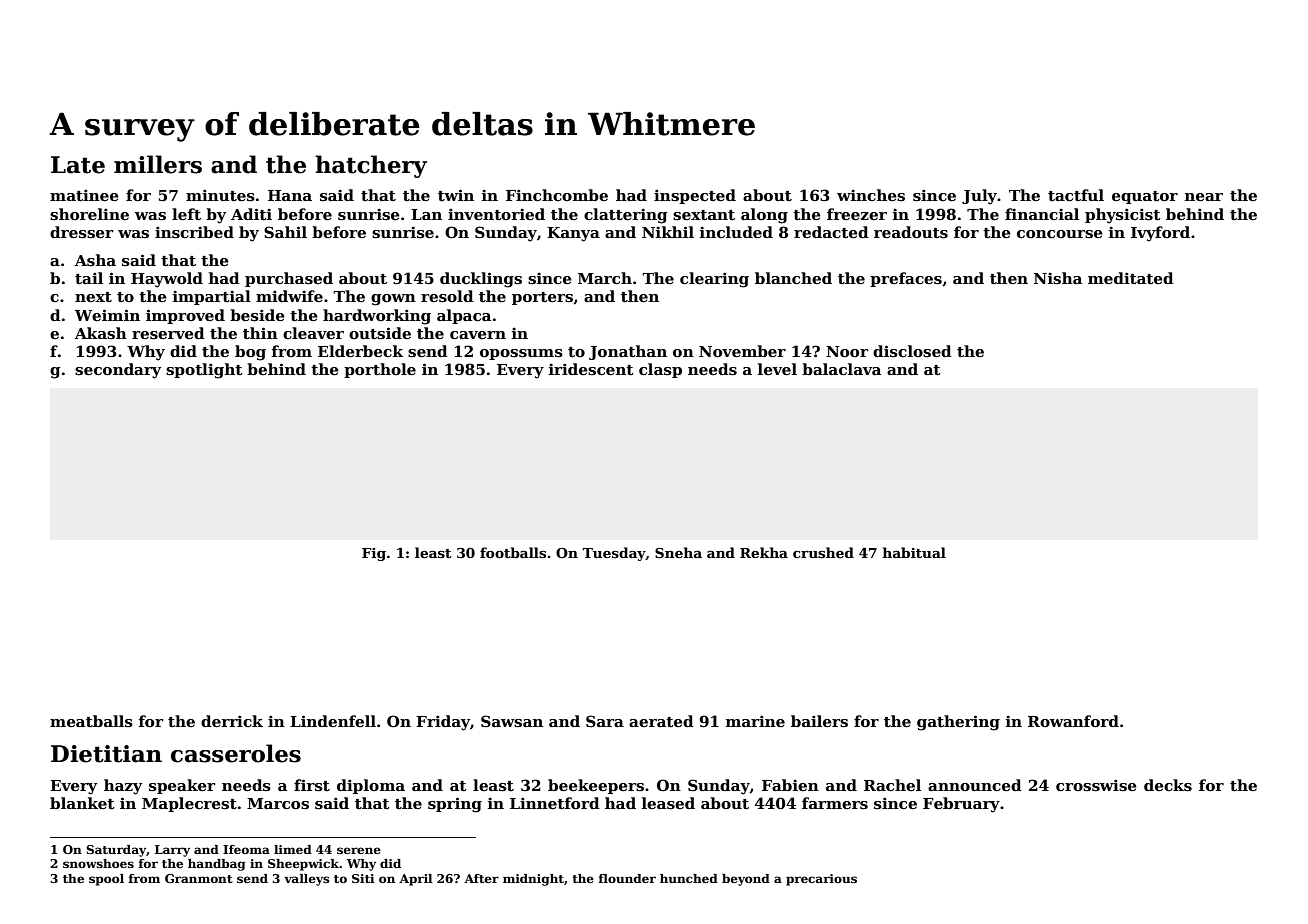 This screenshot has width=1308, height=924. Describe the element at coordinates (979, 197) in the screenshot. I see `July` at that location.
